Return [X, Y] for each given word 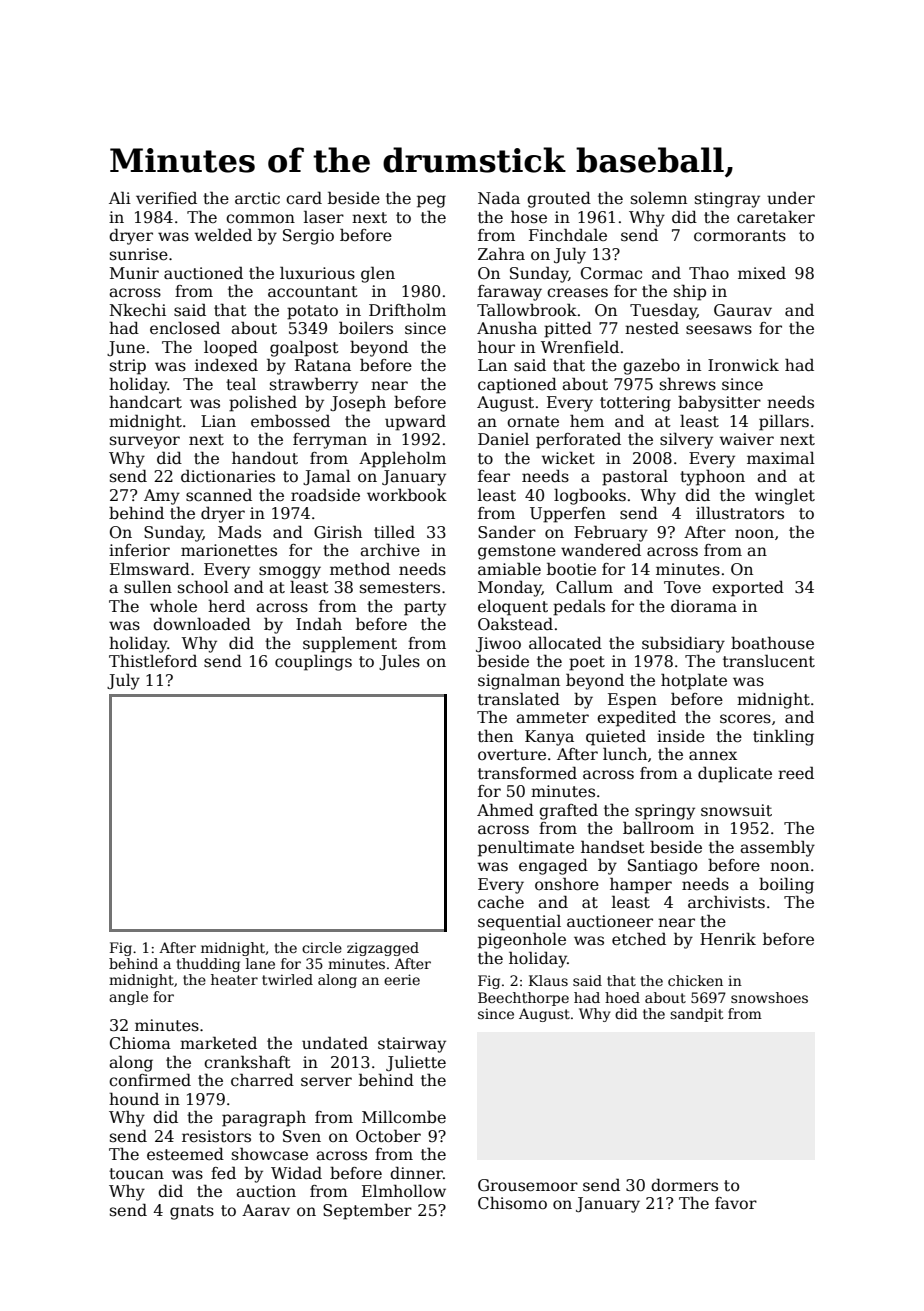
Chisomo [512, 1202]
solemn [659, 198]
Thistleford [153, 661]
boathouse [772, 643]
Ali [120, 198]
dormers [684, 1185]
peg [431, 201]
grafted [568, 812]
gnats [192, 1212]
